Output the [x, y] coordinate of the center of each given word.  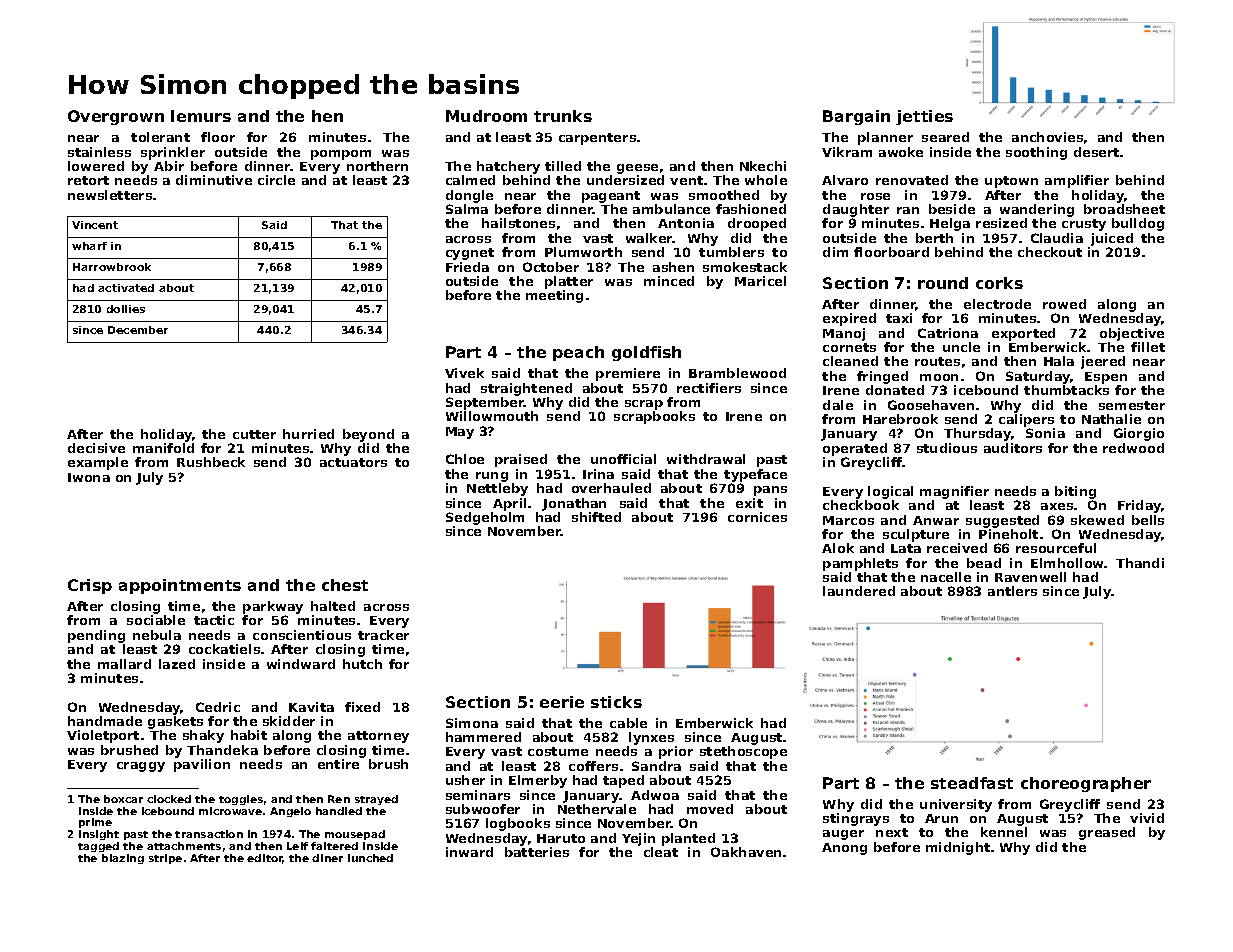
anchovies [1047, 137]
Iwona [89, 477]
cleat [661, 852]
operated [855, 449]
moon [939, 377]
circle [276, 180]
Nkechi [763, 166]
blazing [123, 859]
